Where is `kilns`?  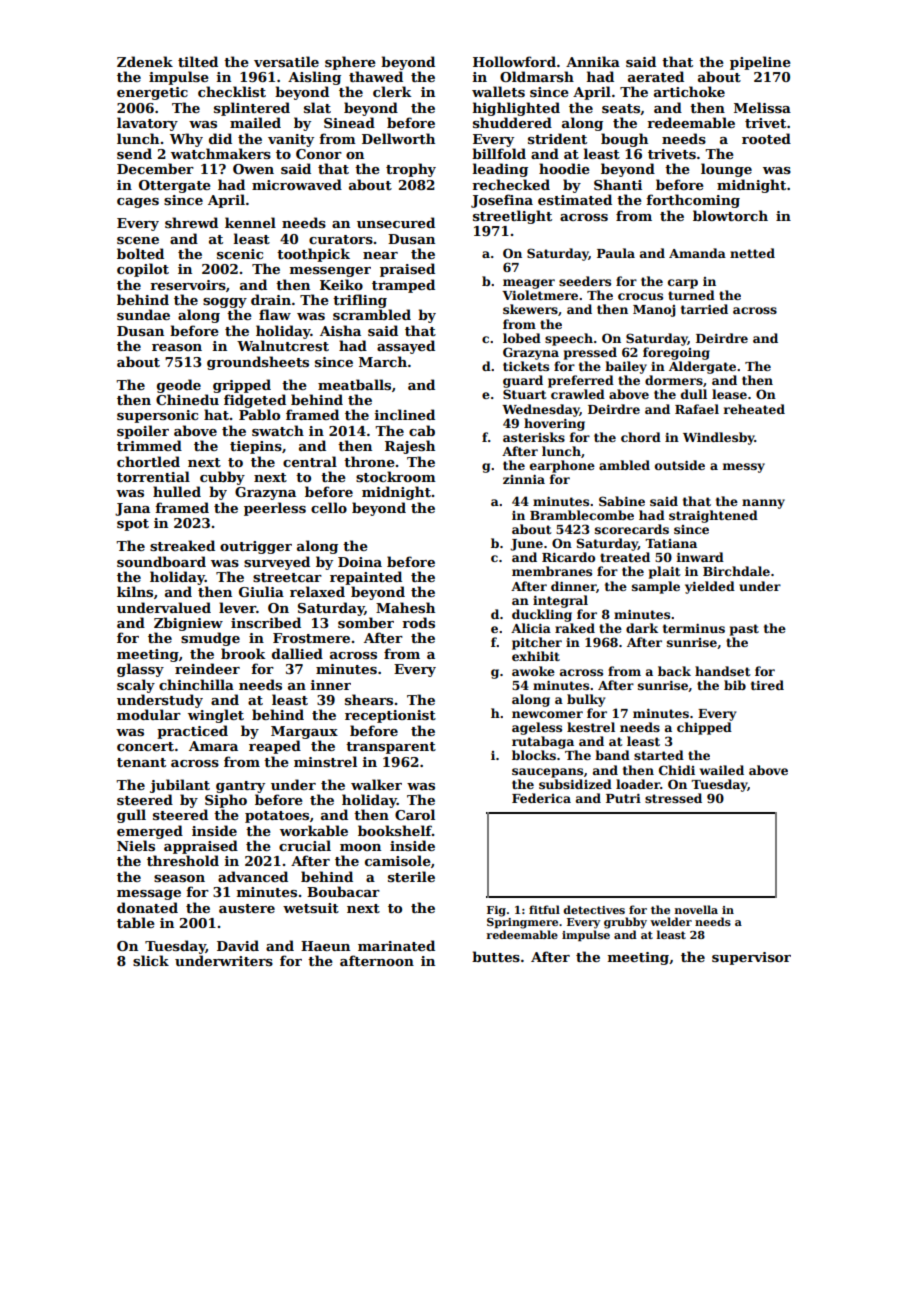
kilns is located at coordinates (135, 591).
